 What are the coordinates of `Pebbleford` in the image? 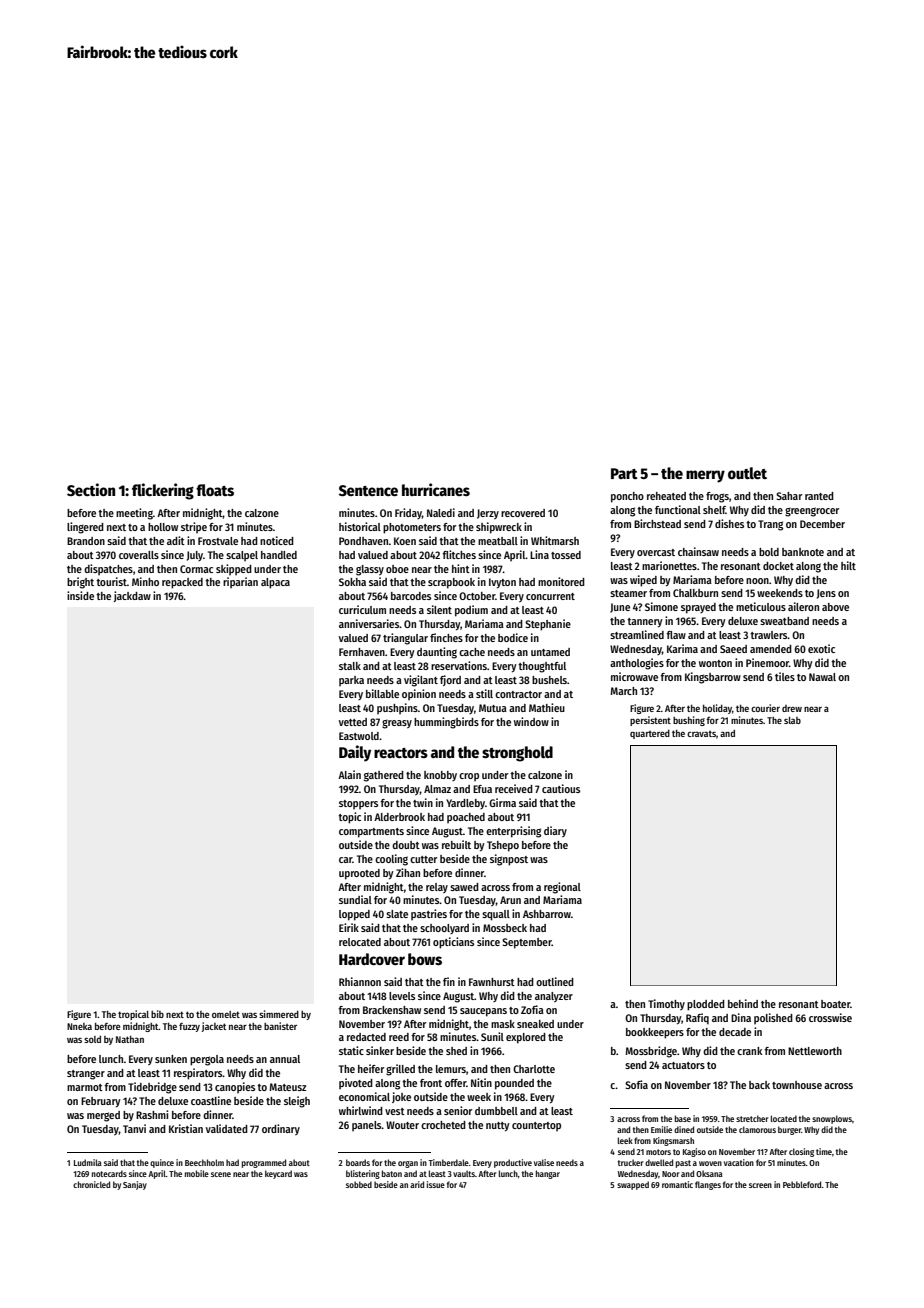 It's located at (802, 1184).
